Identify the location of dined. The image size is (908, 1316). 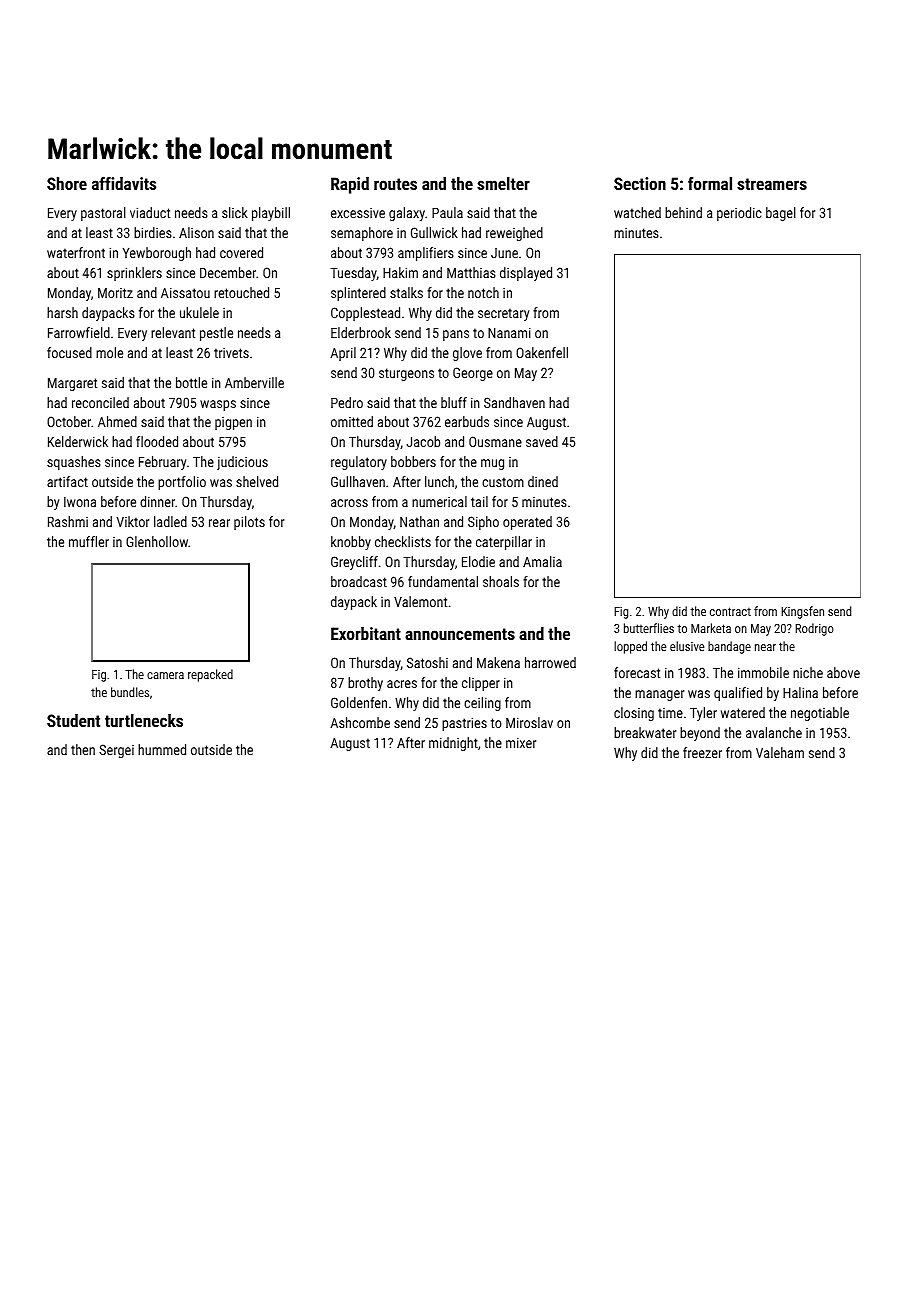
(543, 481).
